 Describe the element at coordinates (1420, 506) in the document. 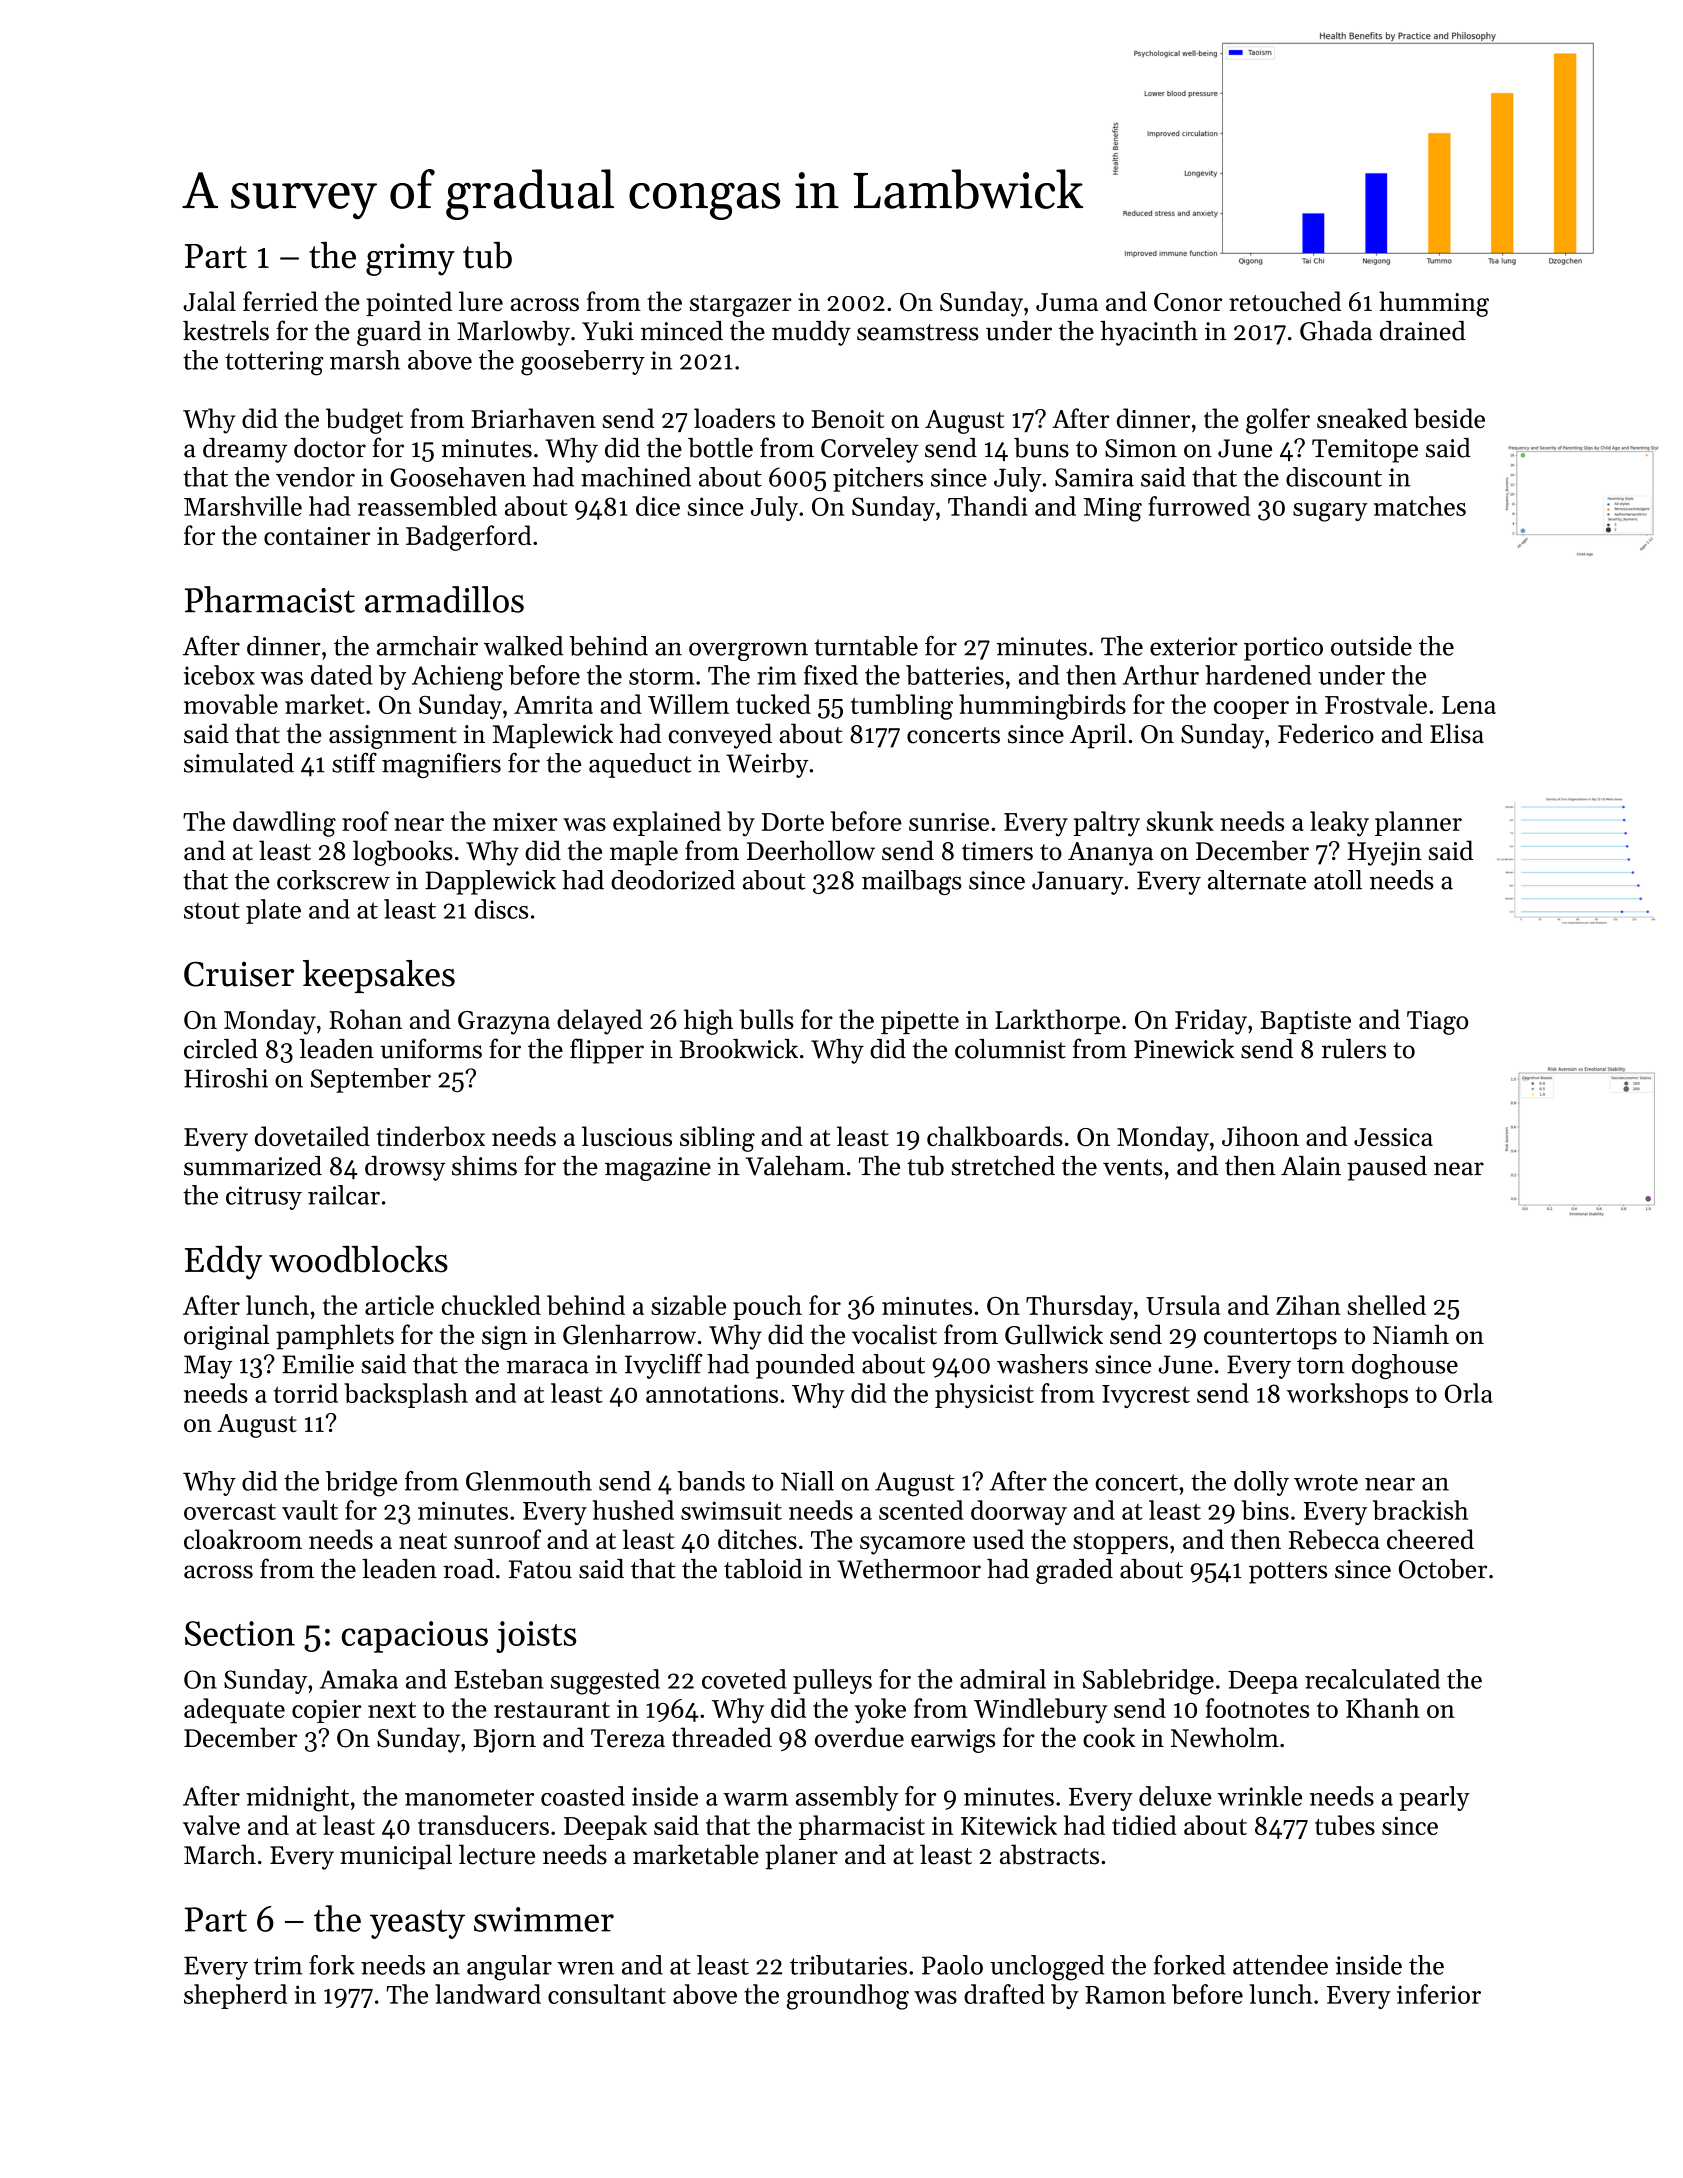

I see `matches` at that location.
